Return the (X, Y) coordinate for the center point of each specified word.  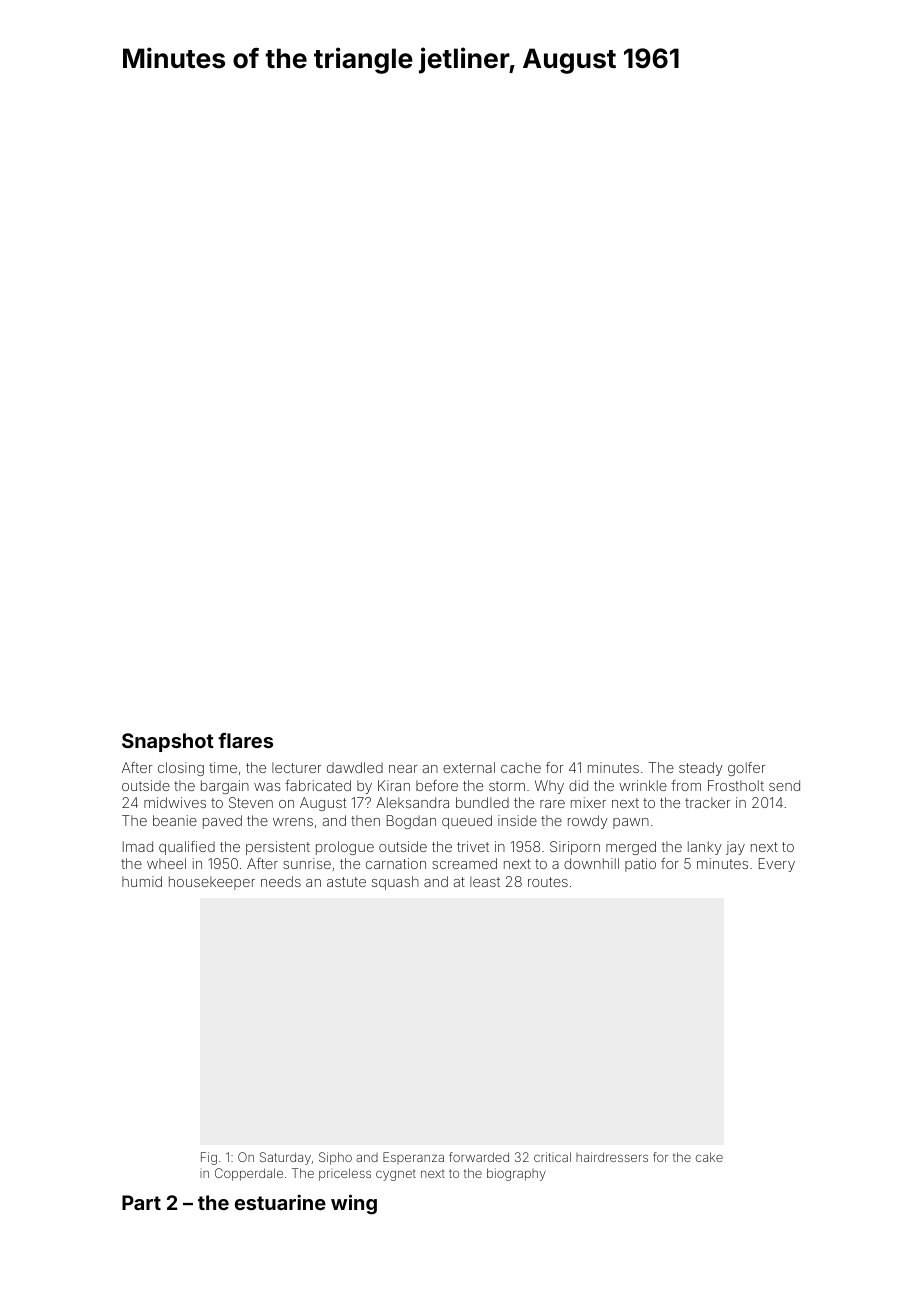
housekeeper (212, 883)
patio (640, 865)
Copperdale (249, 1174)
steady (701, 769)
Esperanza (413, 1158)
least (485, 881)
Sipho (335, 1158)
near (403, 769)
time (223, 767)
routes (548, 882)
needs (281, 881)
